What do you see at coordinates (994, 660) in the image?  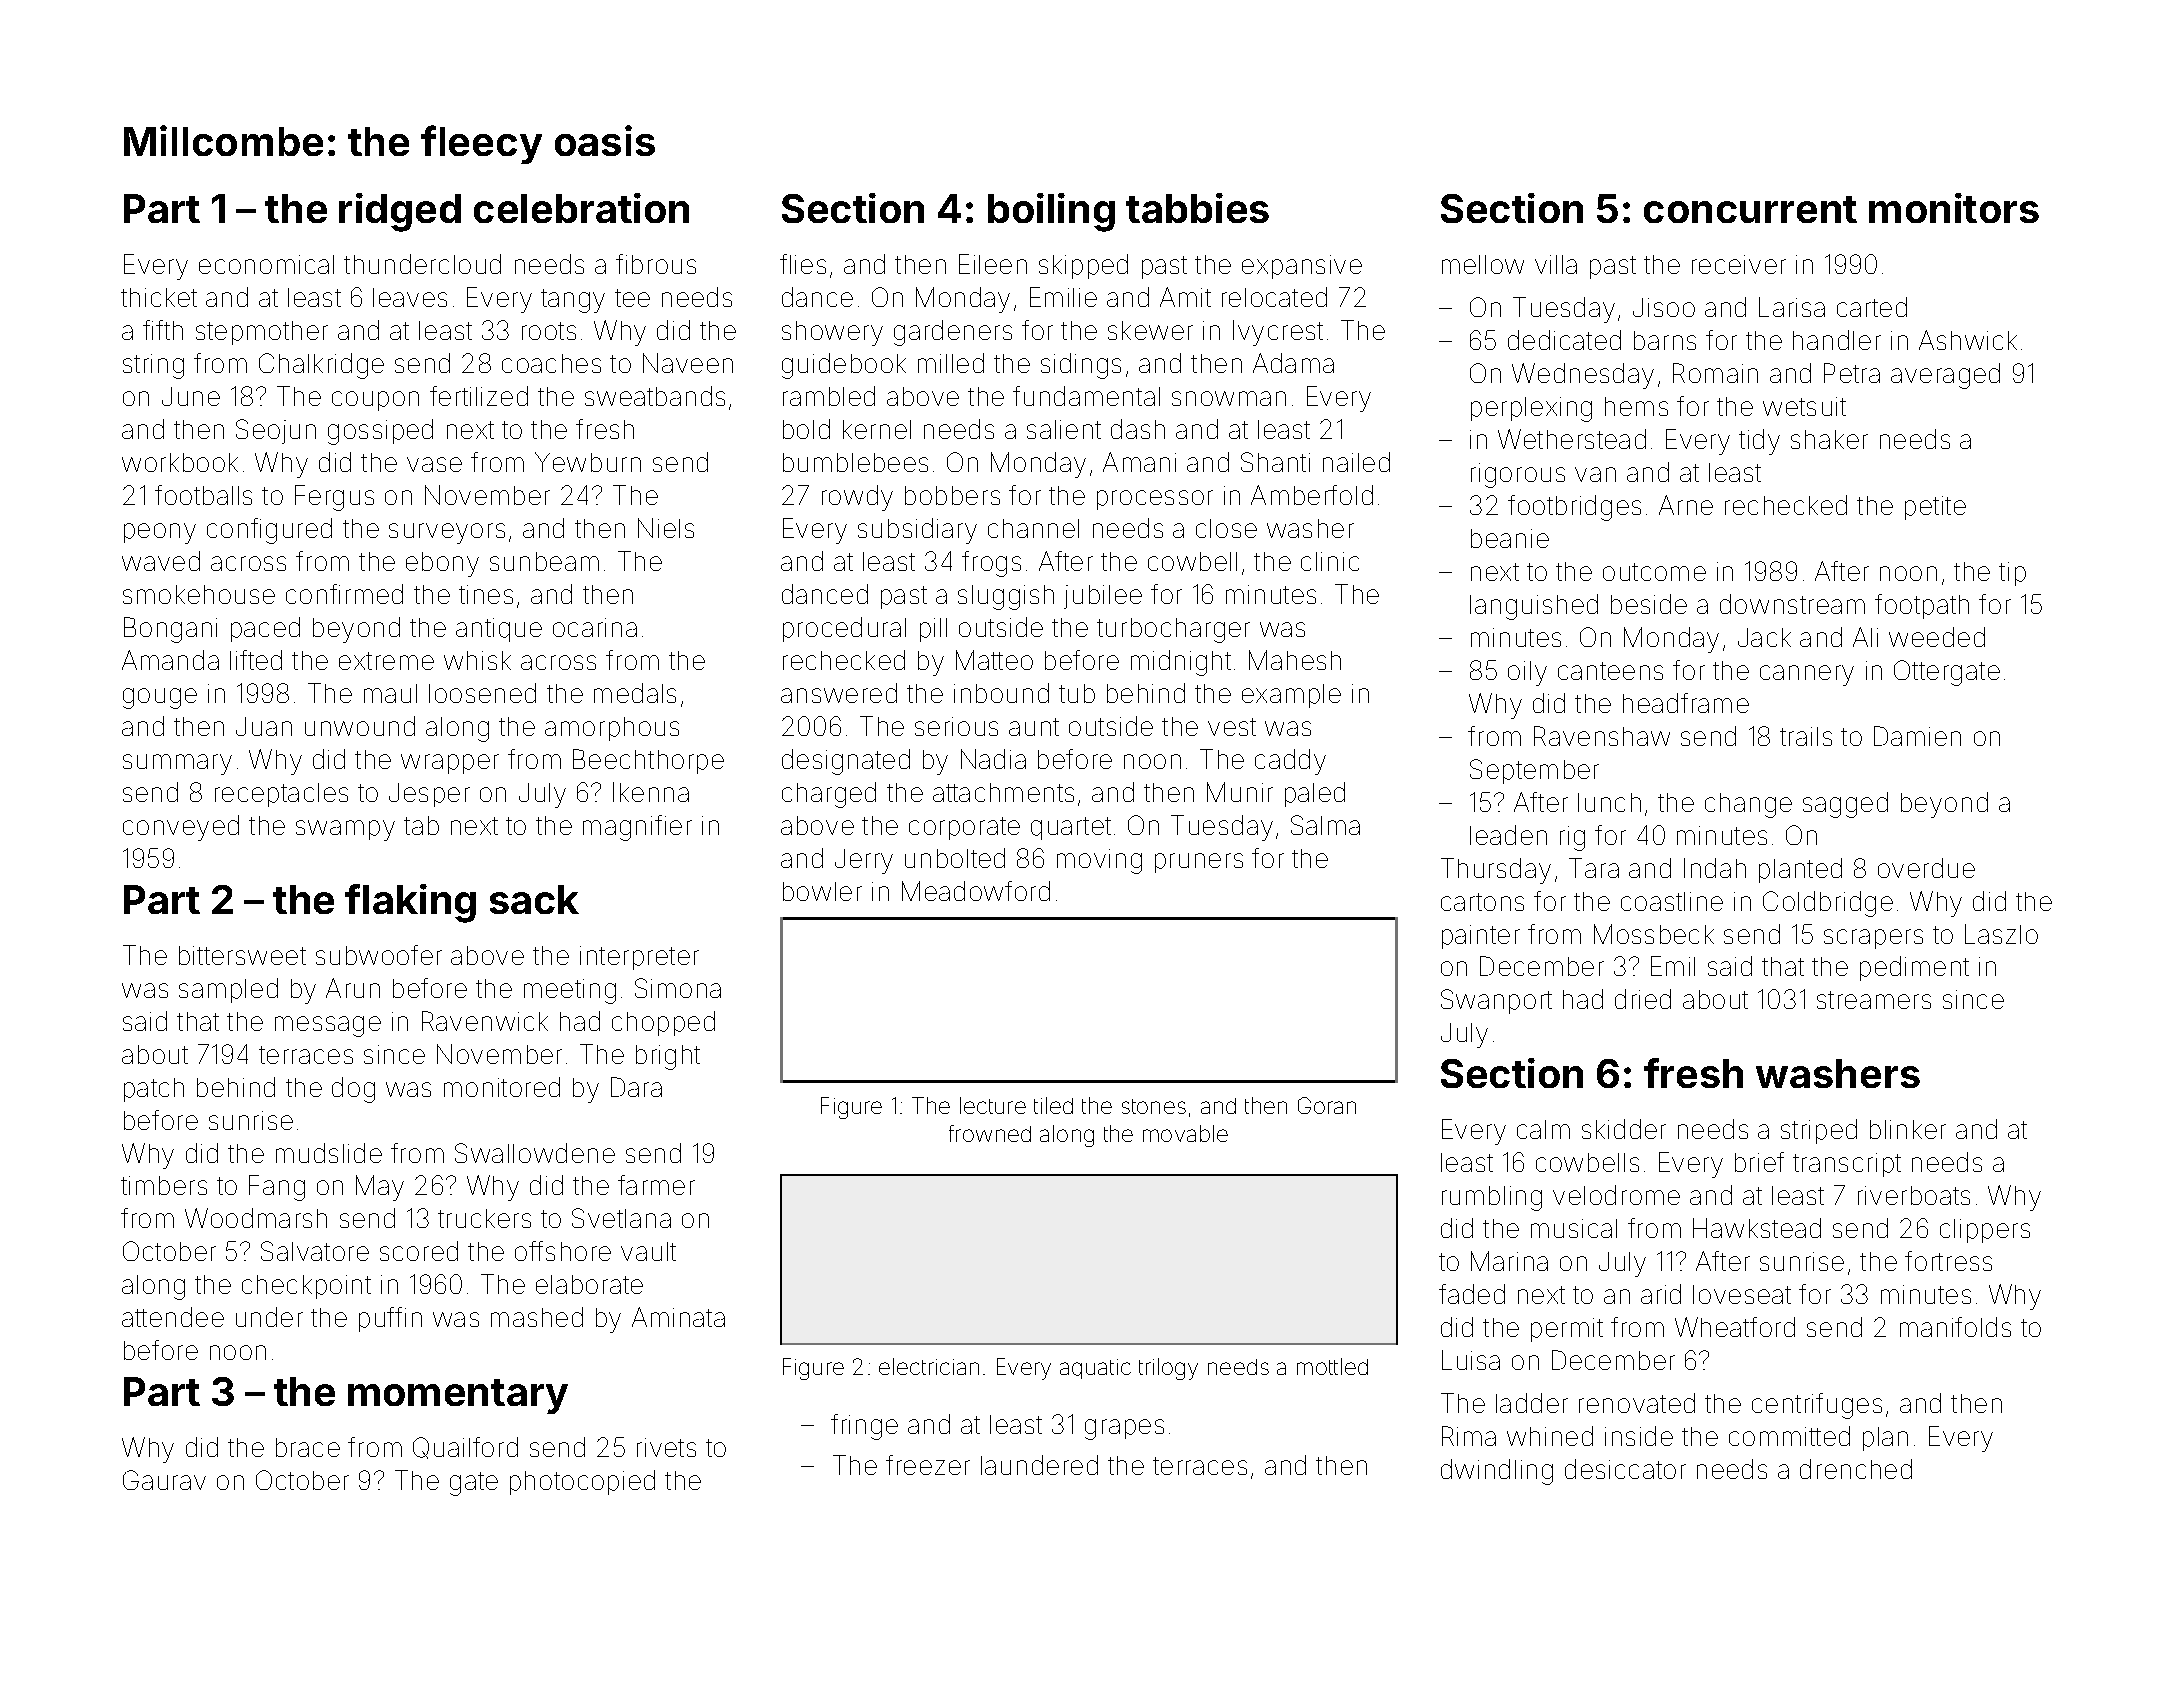 I see `Matteo` at bounding box center [994, 660].
